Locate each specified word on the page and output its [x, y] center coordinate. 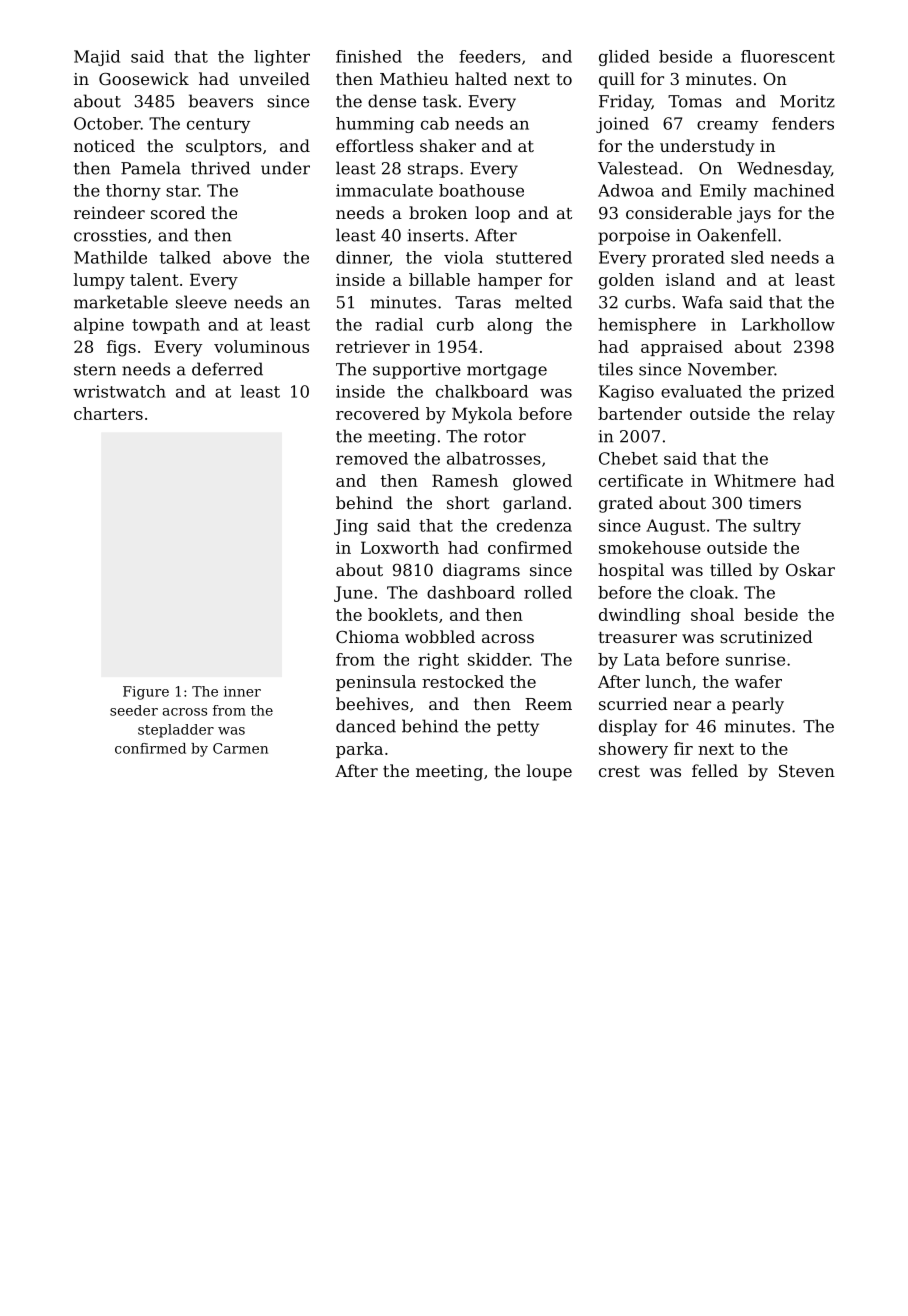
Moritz [807, 101]
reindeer [109, 212]
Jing [351, 527]
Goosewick [144, 78]
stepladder [176, 731]
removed [372, 458]
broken [438, 212]
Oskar [810, 569]
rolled [548, 592]
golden [626, 281]
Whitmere [755, 480]
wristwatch [119, 391]
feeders [490, 56]
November [731, 369]
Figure [146, 693]
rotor [505, 437]
